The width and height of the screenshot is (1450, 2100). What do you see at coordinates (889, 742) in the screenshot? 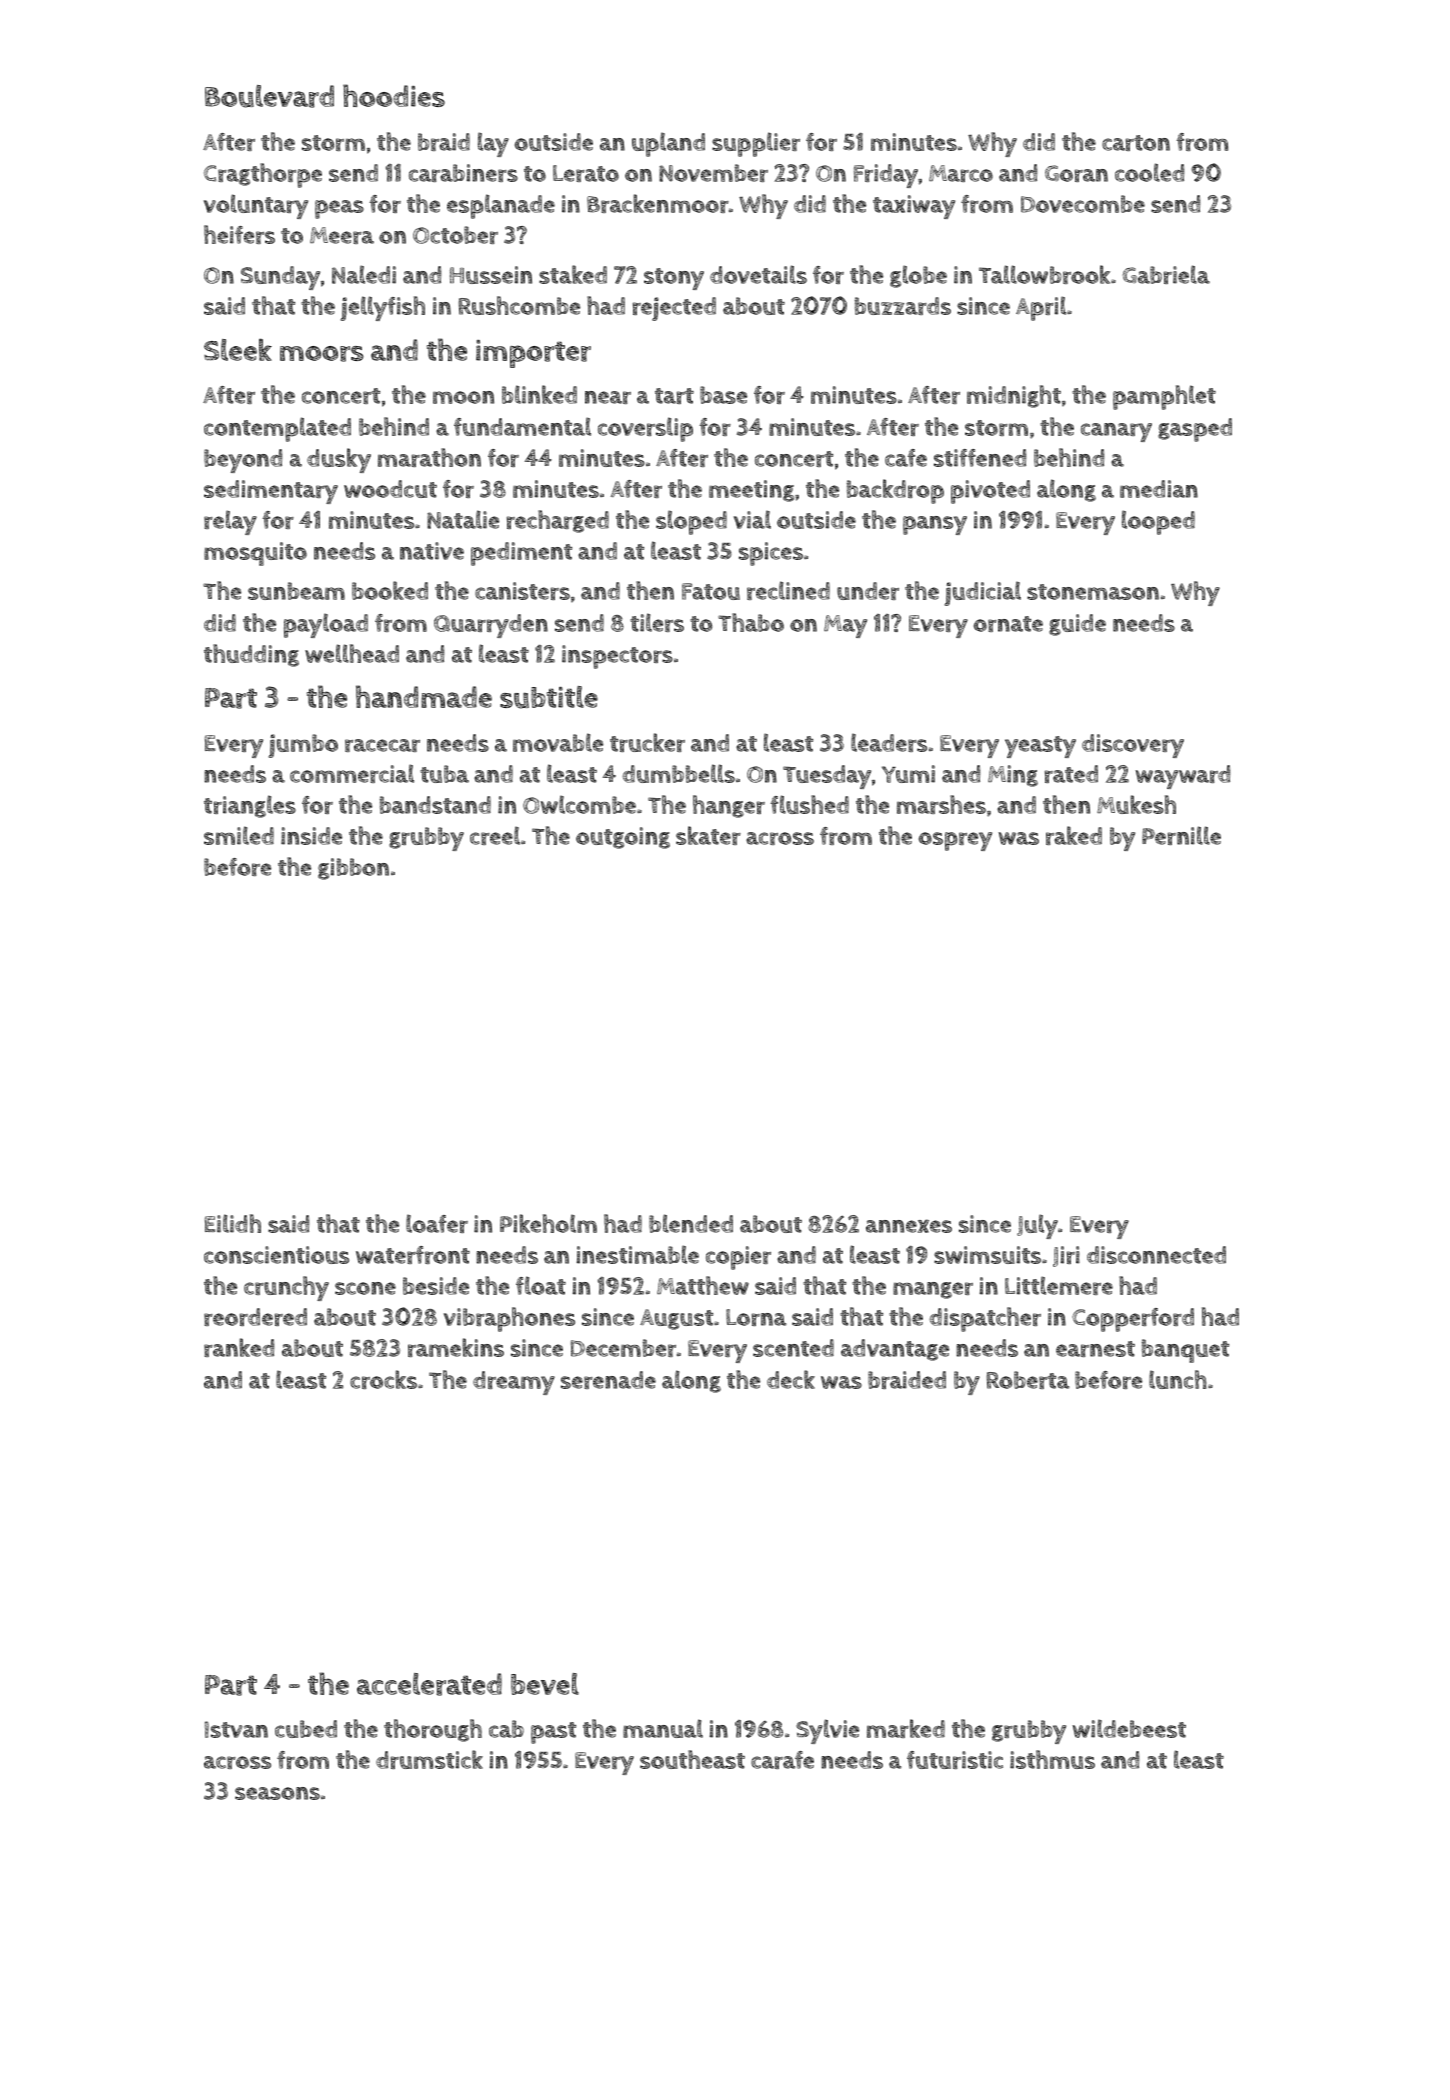
I see `leaders` at bounding box center [889, 742].
